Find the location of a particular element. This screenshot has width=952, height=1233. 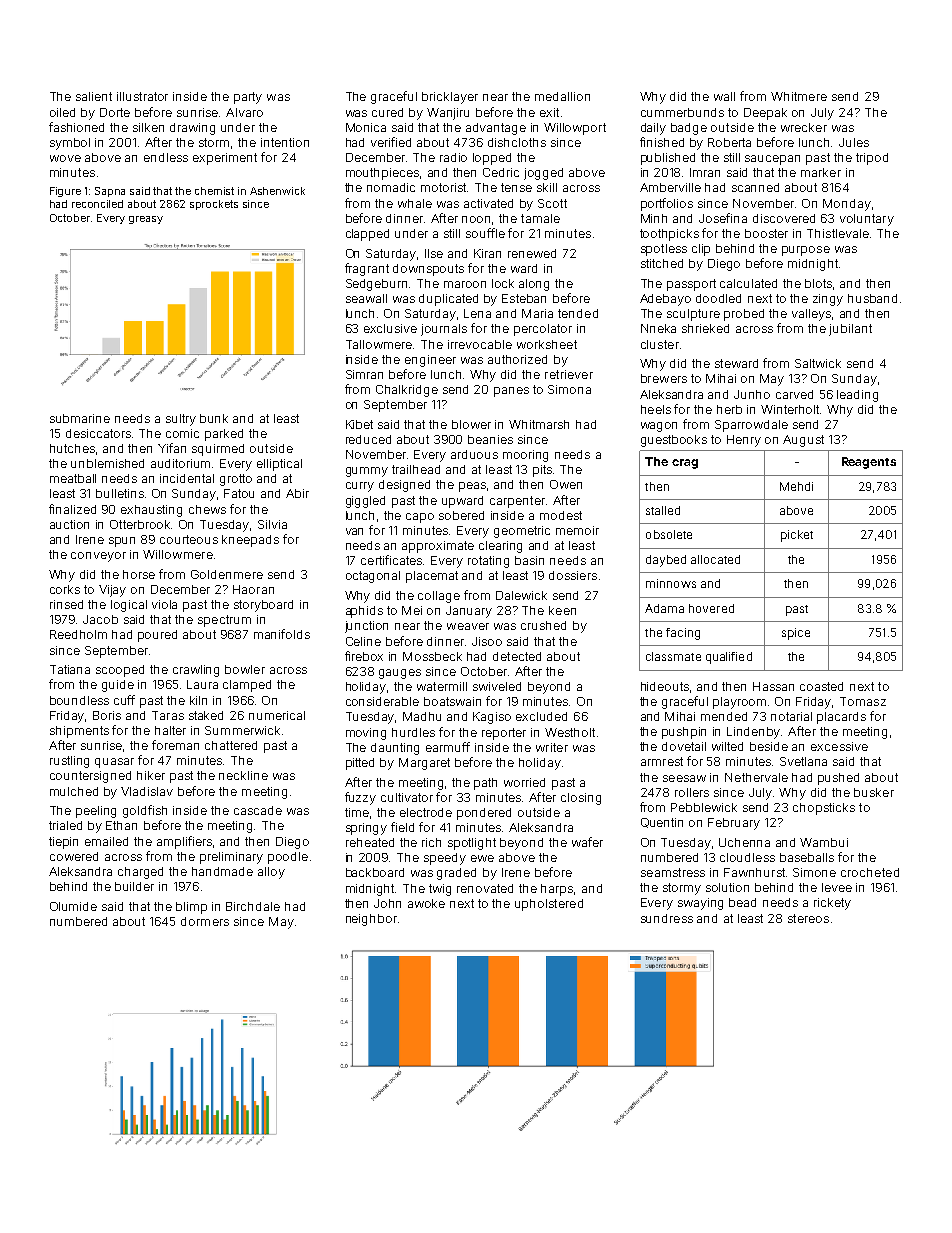

carved is located at coordinates (794, 394).
